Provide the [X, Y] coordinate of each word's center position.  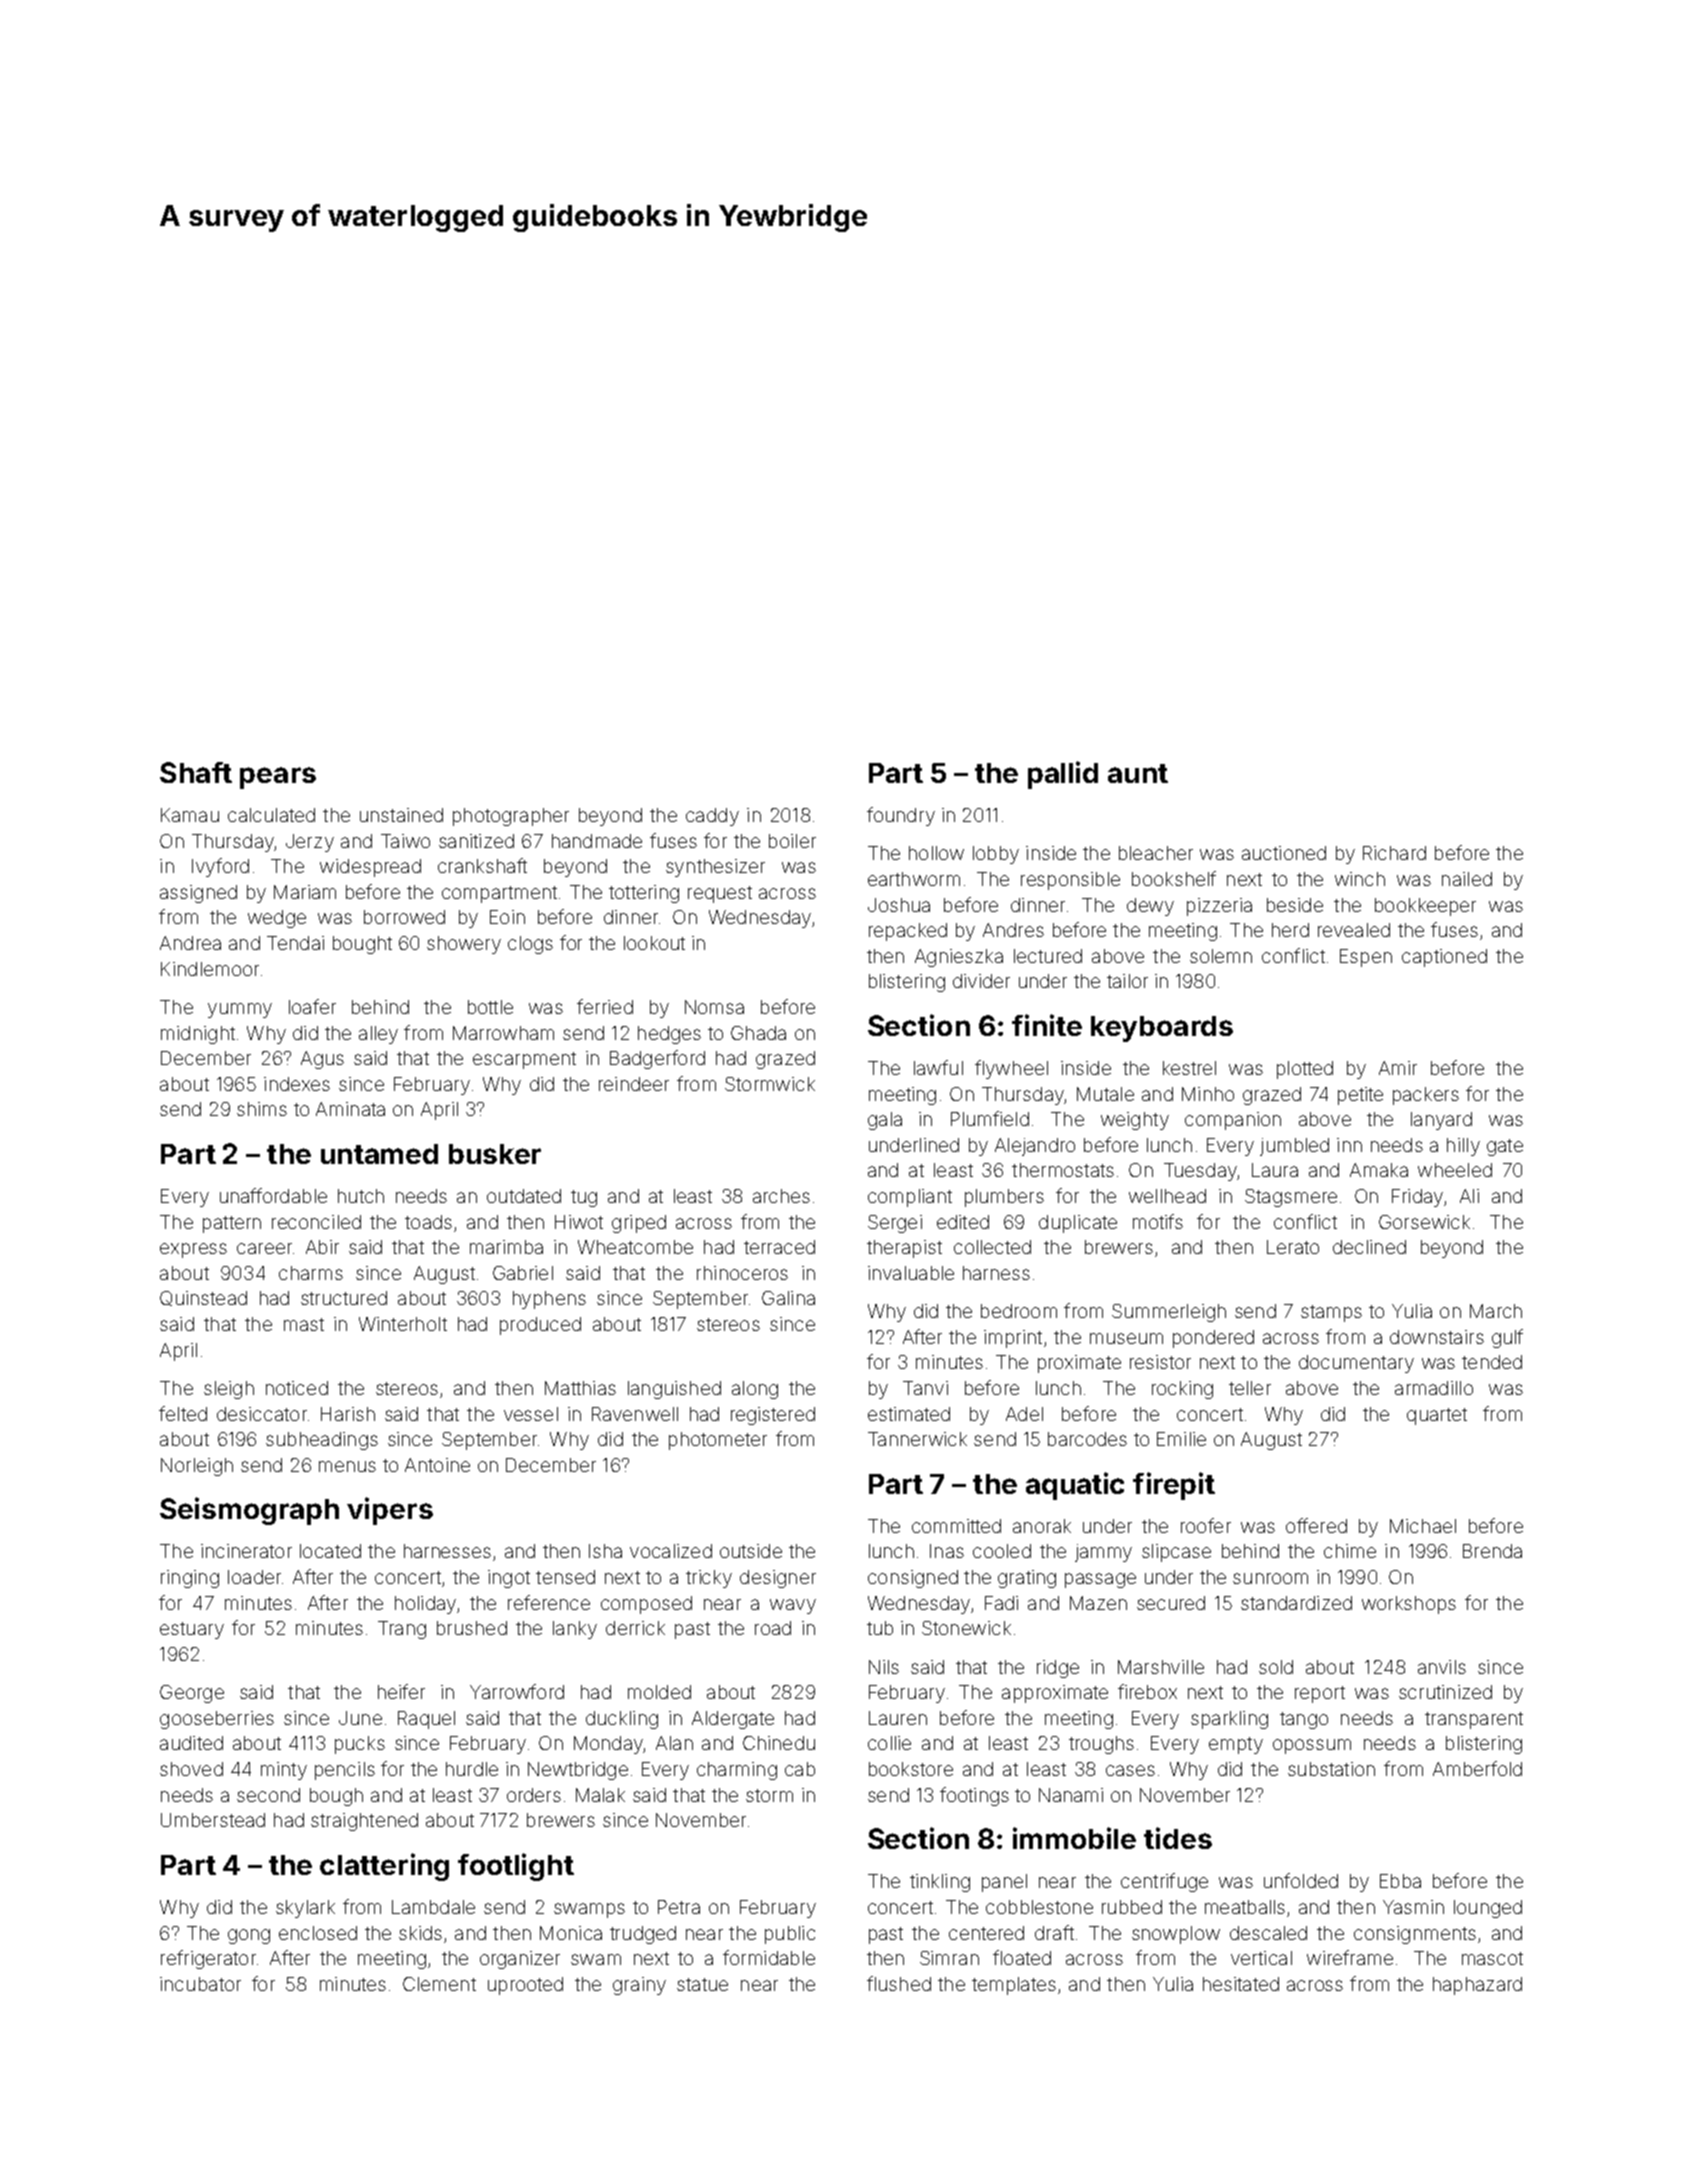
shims [262, 1109]
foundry [901, 816]
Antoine [437, 1465]
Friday [1417, 1198]
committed [956, 1526]
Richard [1394, 853]
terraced [779, 1247]
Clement [439, 1984]
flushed [899, 1983]
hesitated [1241, 1984]
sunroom [1270, 1578]
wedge [277, 919]
